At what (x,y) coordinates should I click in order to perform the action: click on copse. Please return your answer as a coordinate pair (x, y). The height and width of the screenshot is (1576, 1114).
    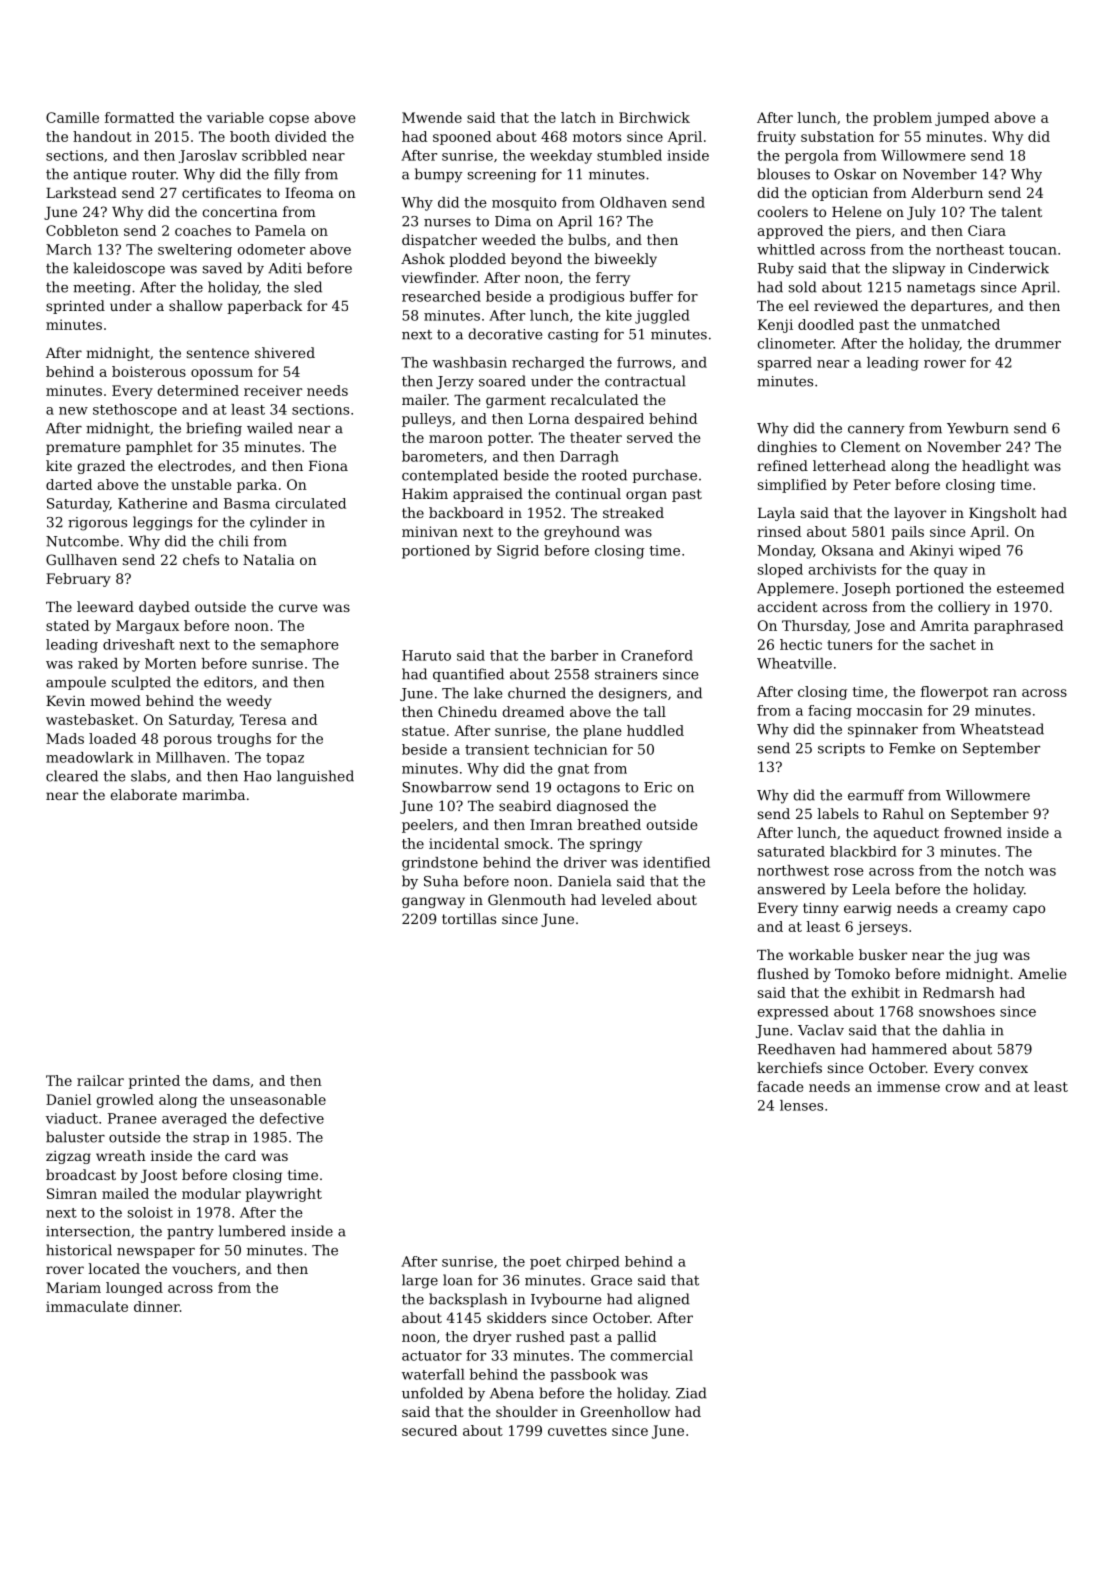
    Looking at the image, I should click on (289, 120).
